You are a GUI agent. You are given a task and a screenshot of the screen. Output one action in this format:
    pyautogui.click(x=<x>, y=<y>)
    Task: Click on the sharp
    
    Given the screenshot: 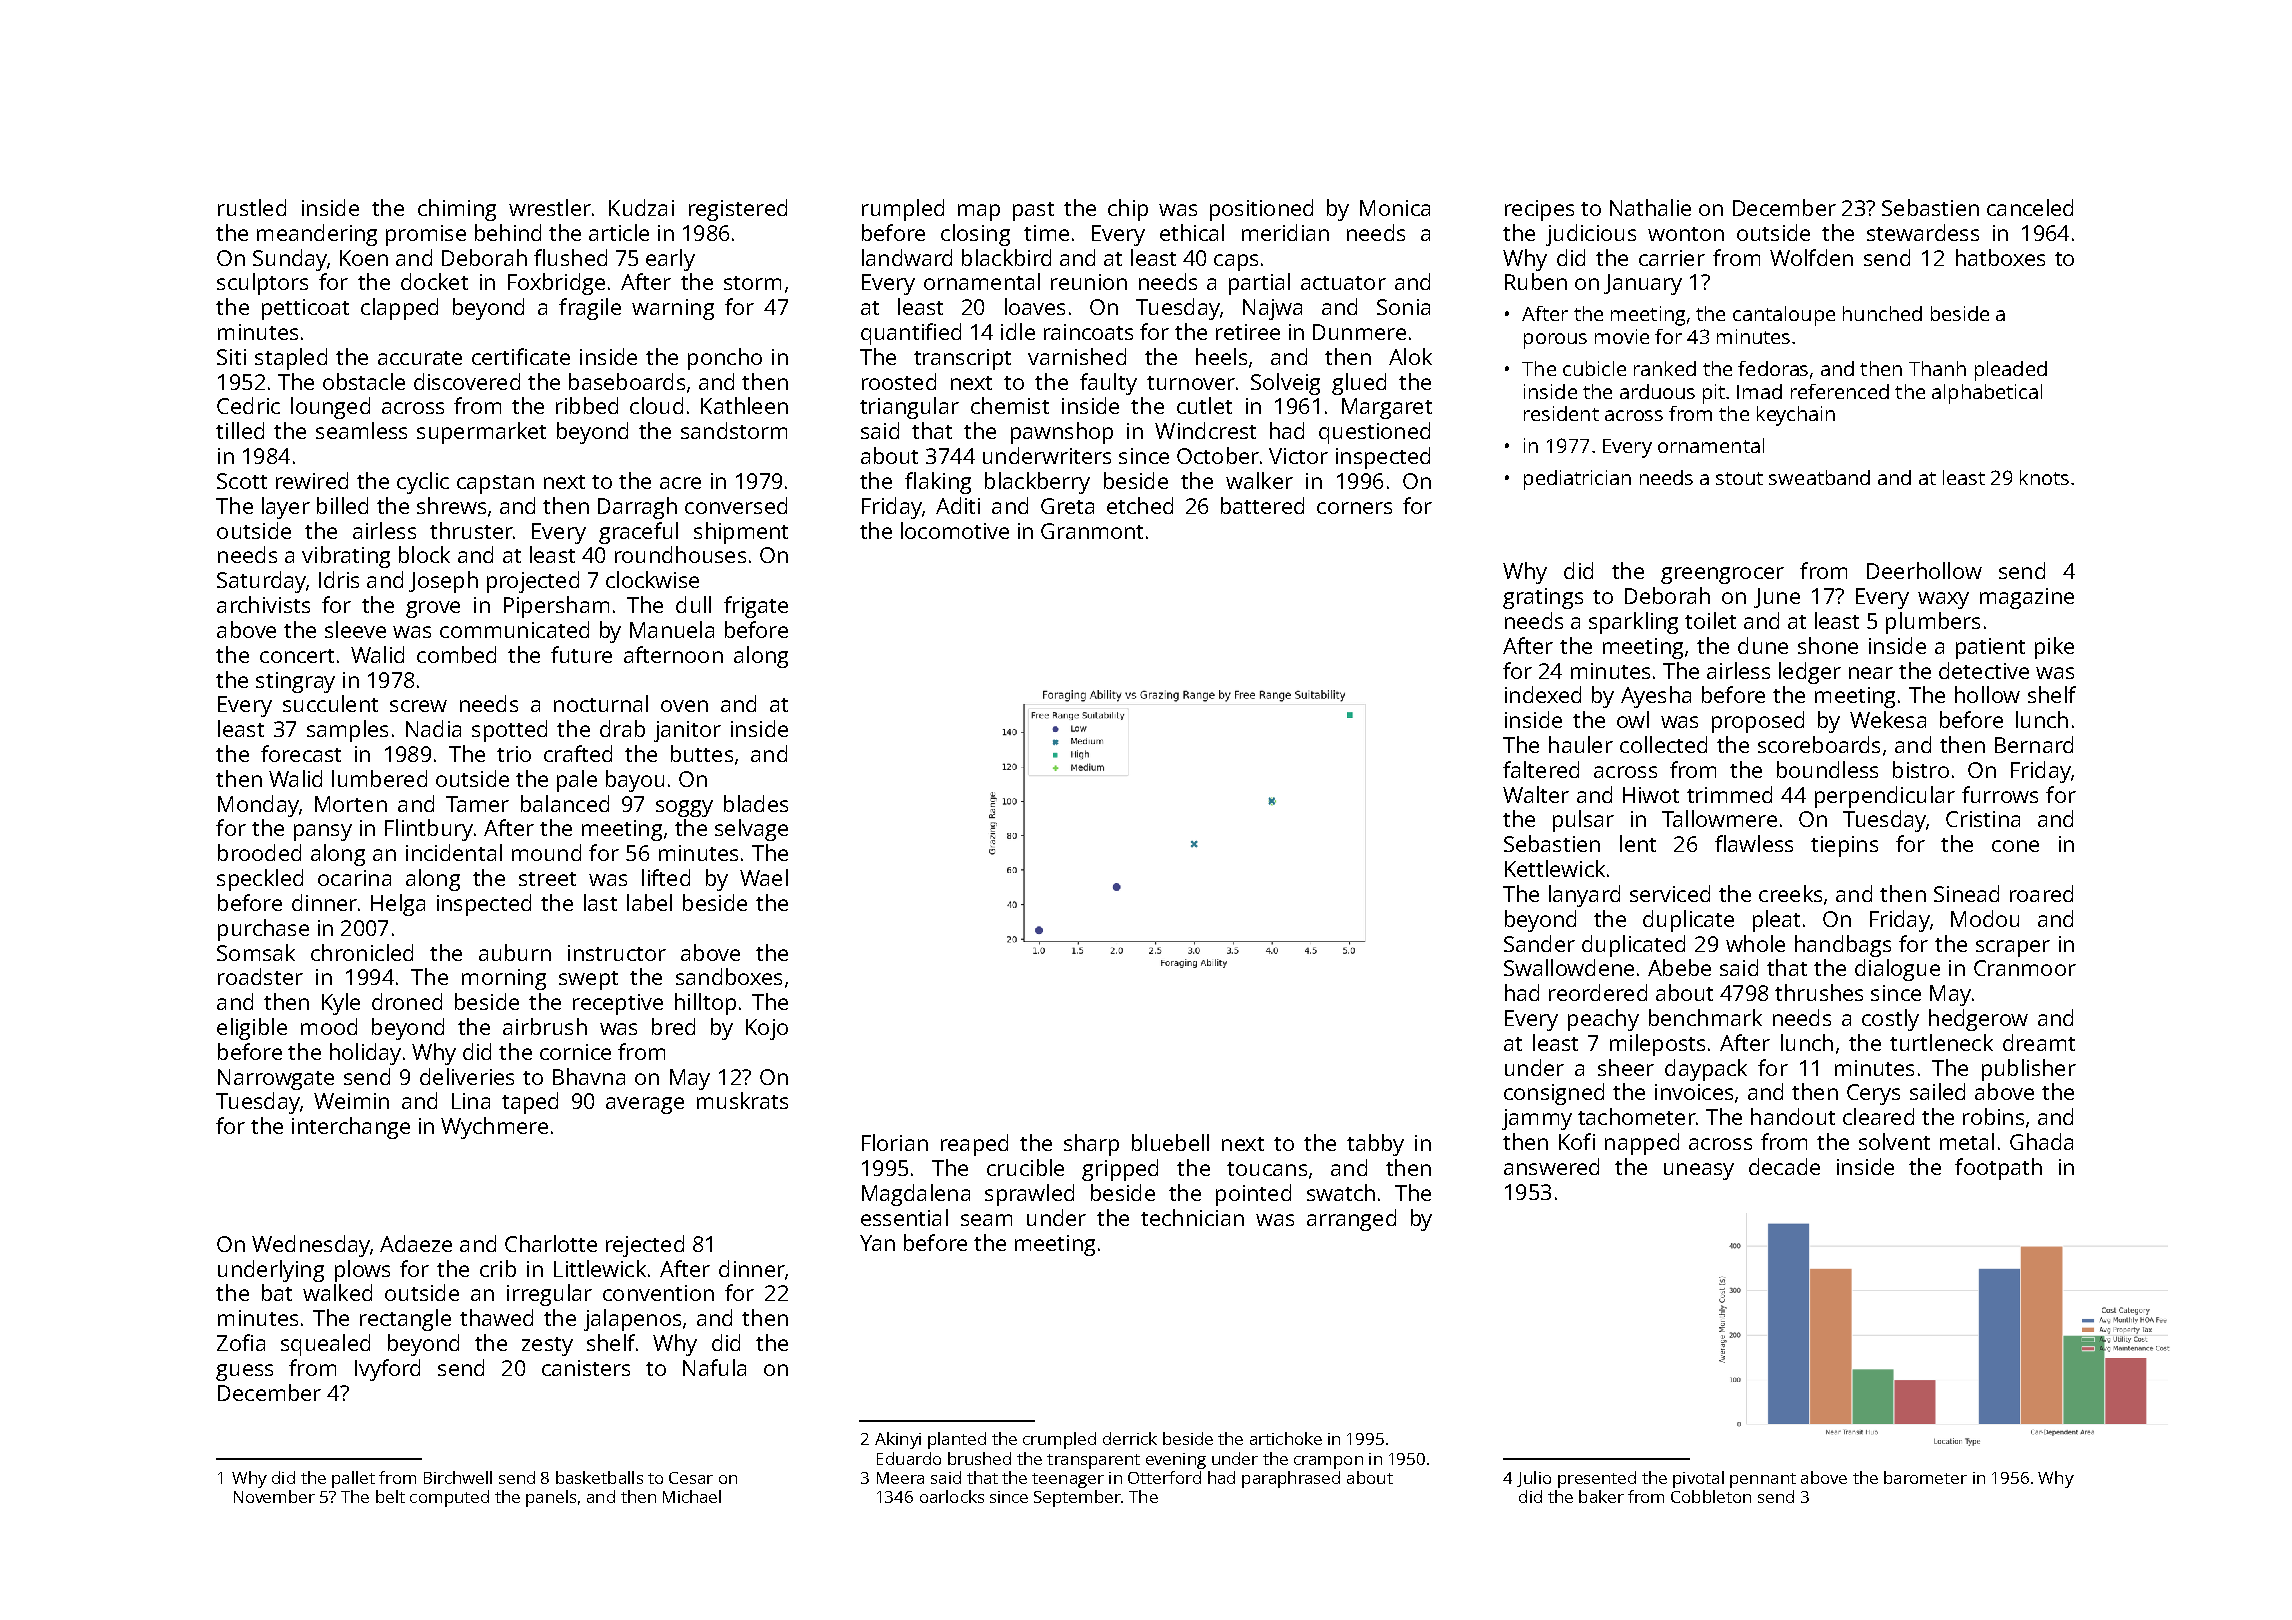 What is the action you would take?
    pyautogui.click(x=1091, y=1145)
